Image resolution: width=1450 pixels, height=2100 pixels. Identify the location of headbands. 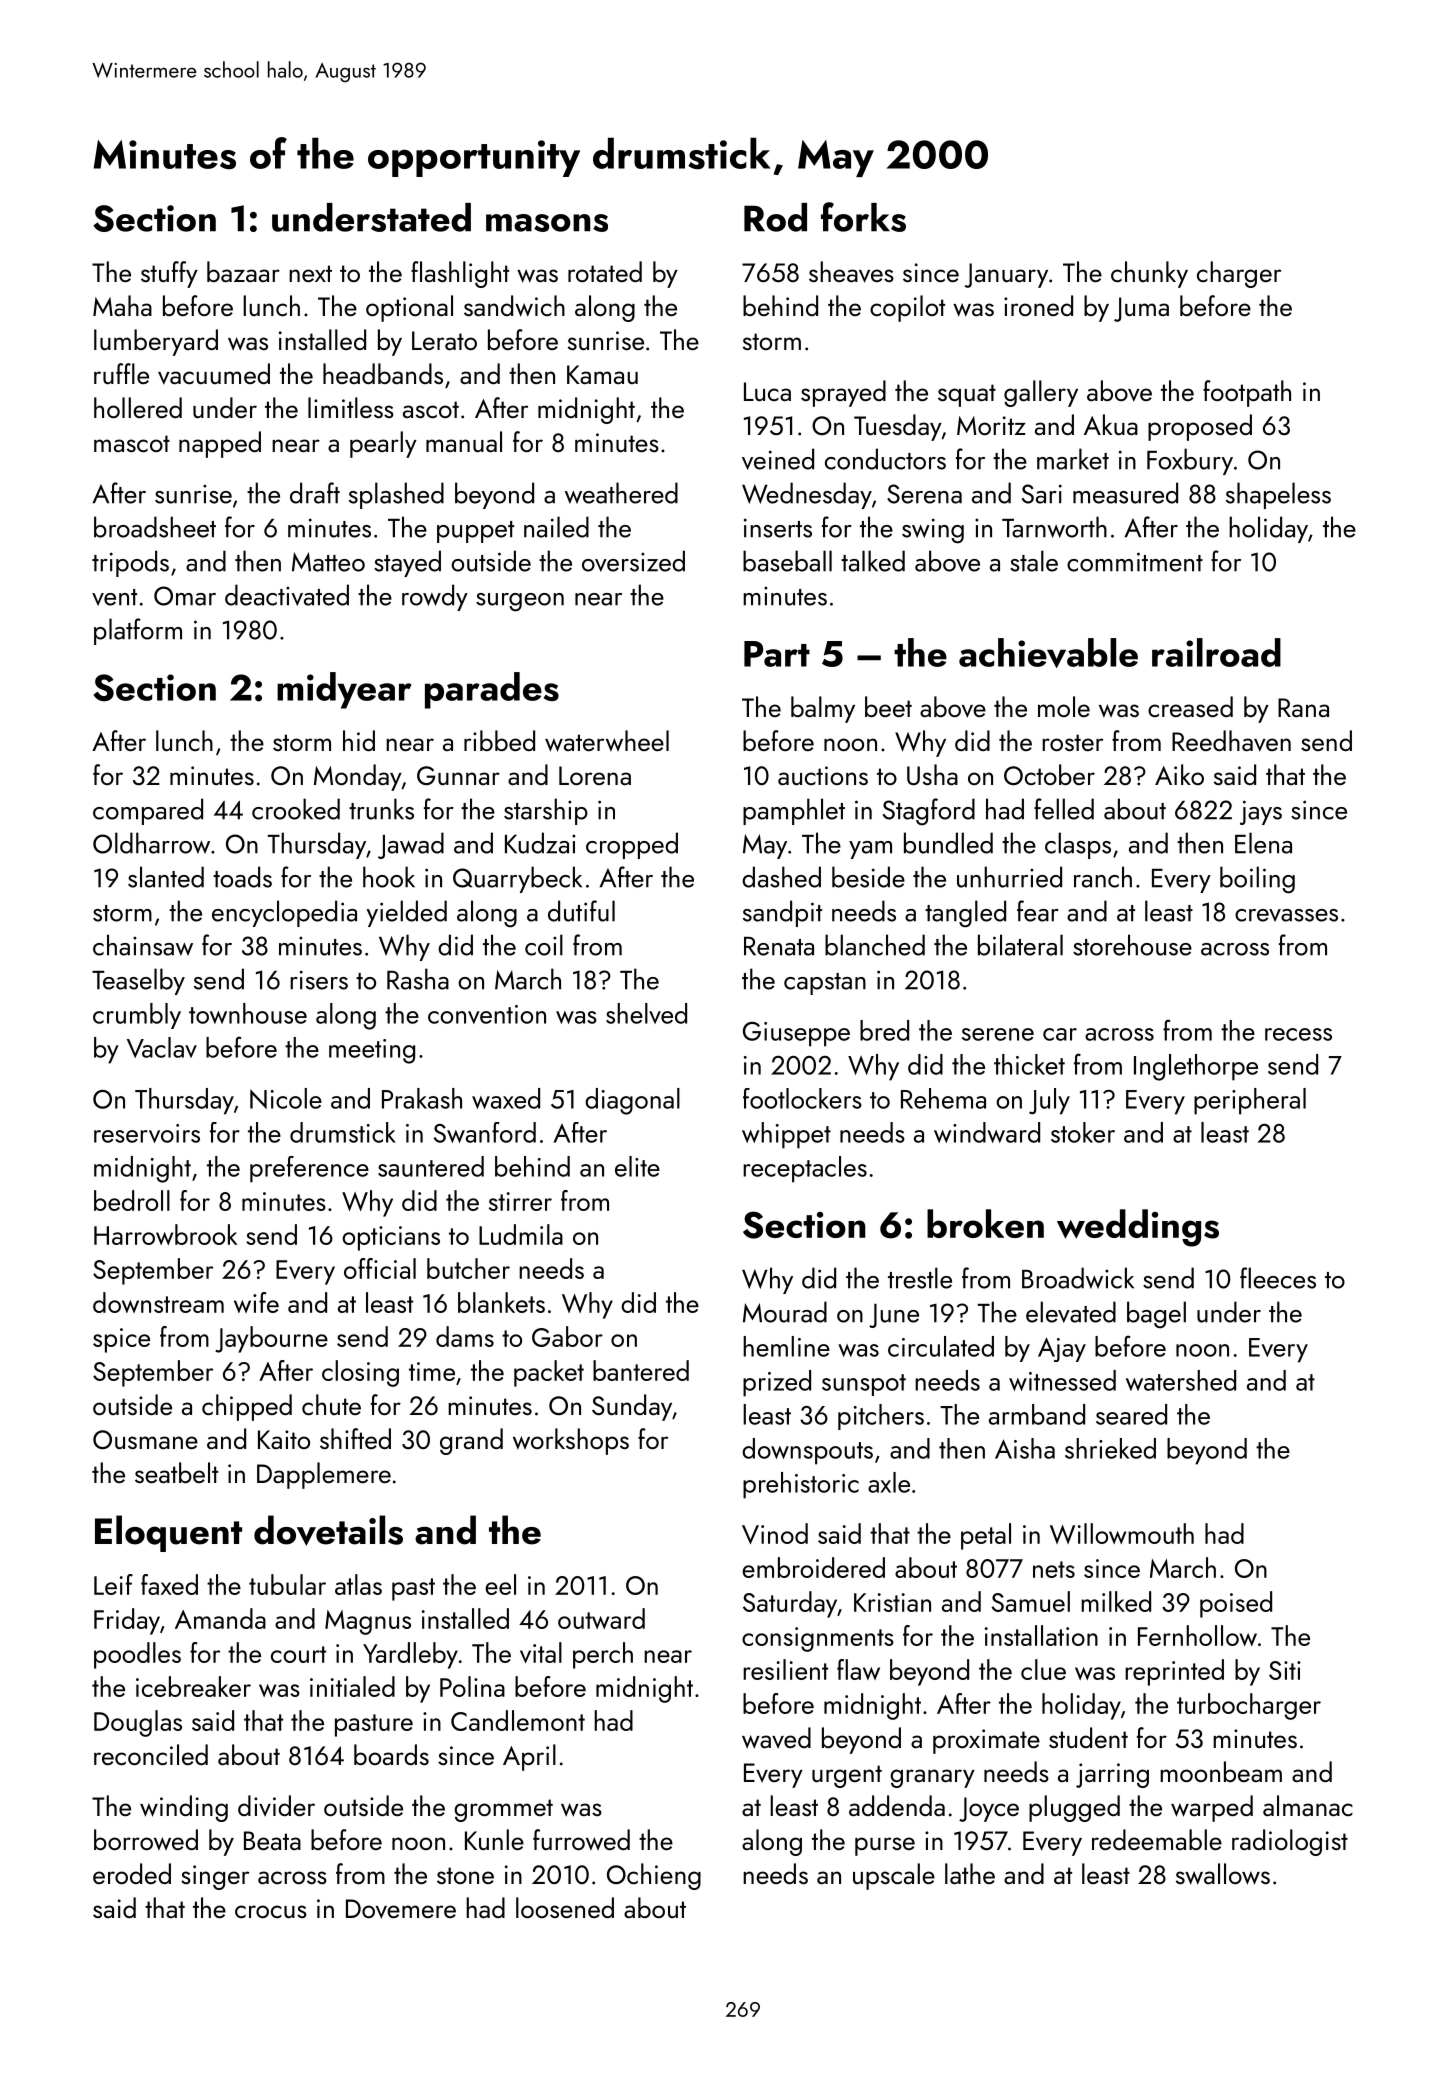
(383, 373).
